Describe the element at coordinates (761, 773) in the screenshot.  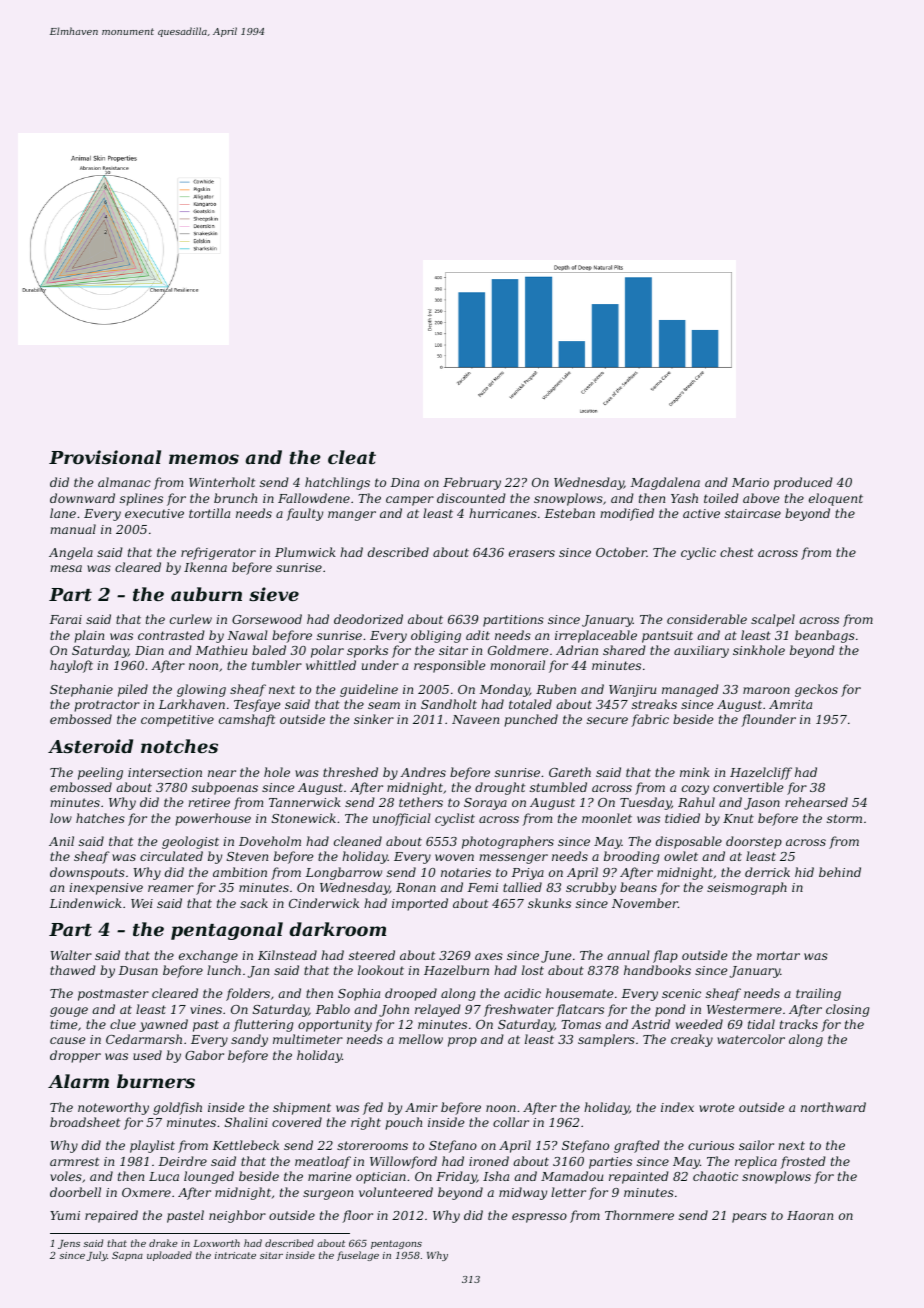
I see `Hazelcliff` at that location.
